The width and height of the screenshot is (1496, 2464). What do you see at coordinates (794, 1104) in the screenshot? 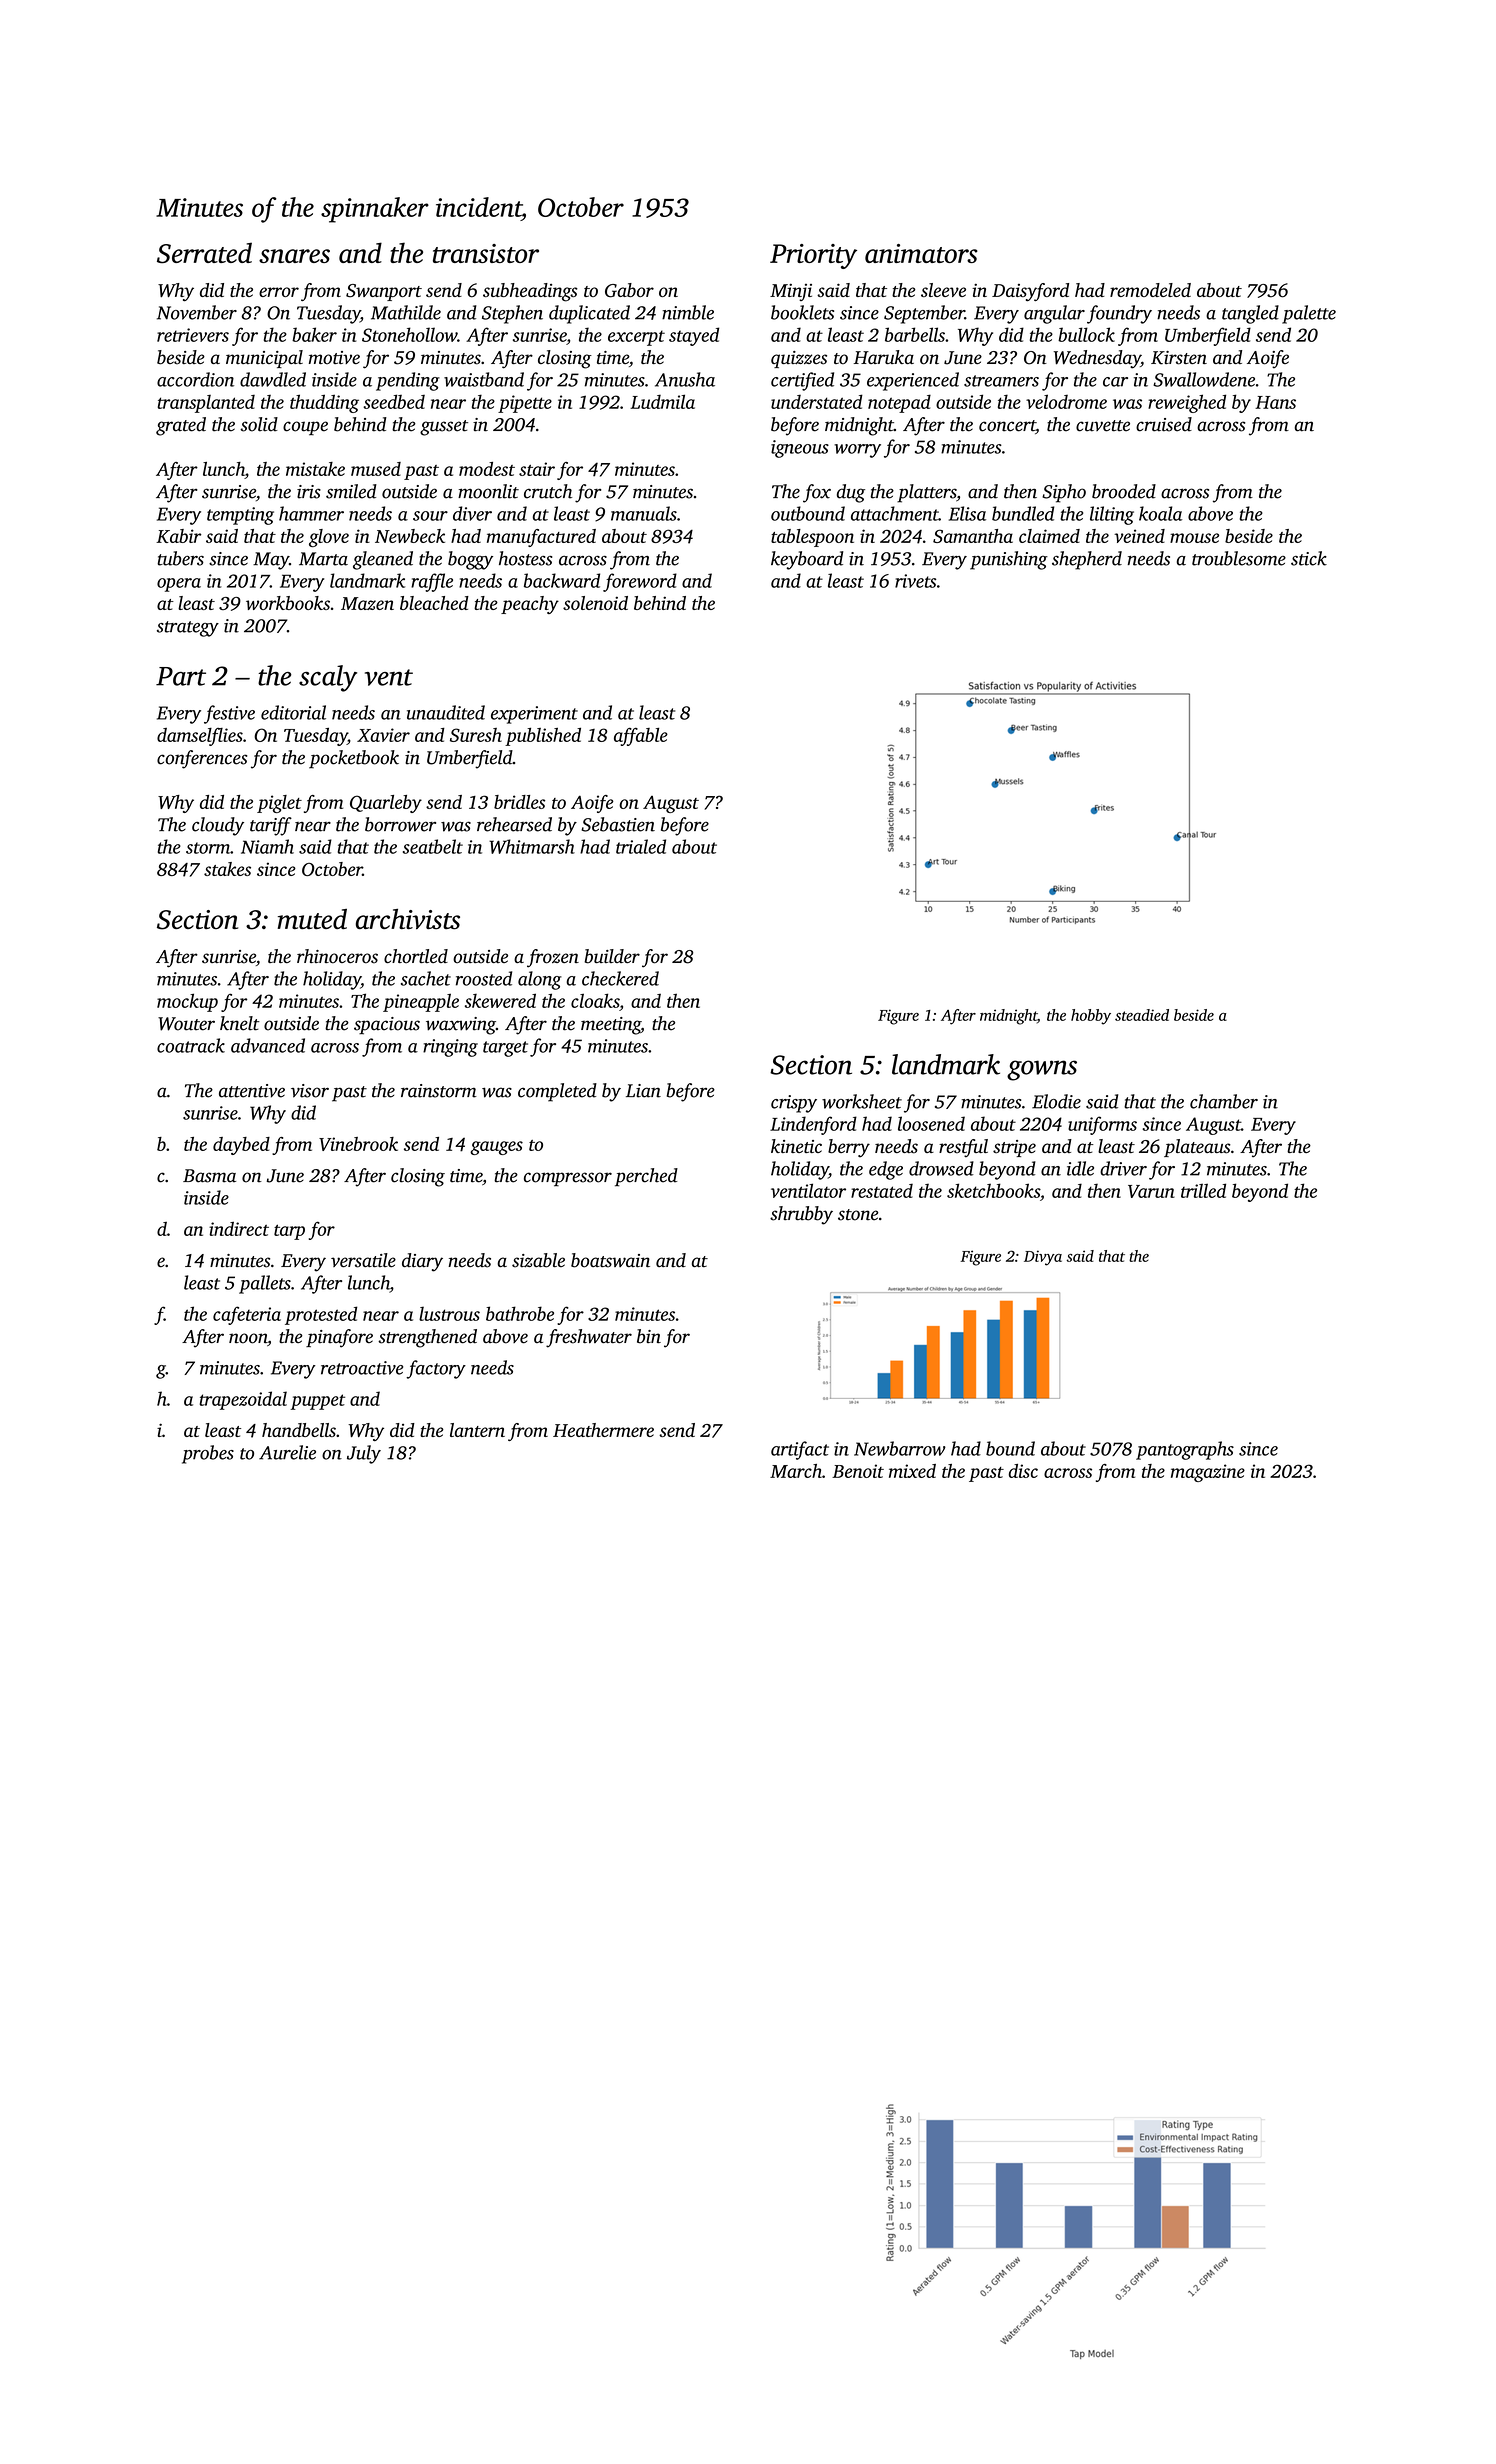
I see `crispy` at bounding box center [794, 1104].
